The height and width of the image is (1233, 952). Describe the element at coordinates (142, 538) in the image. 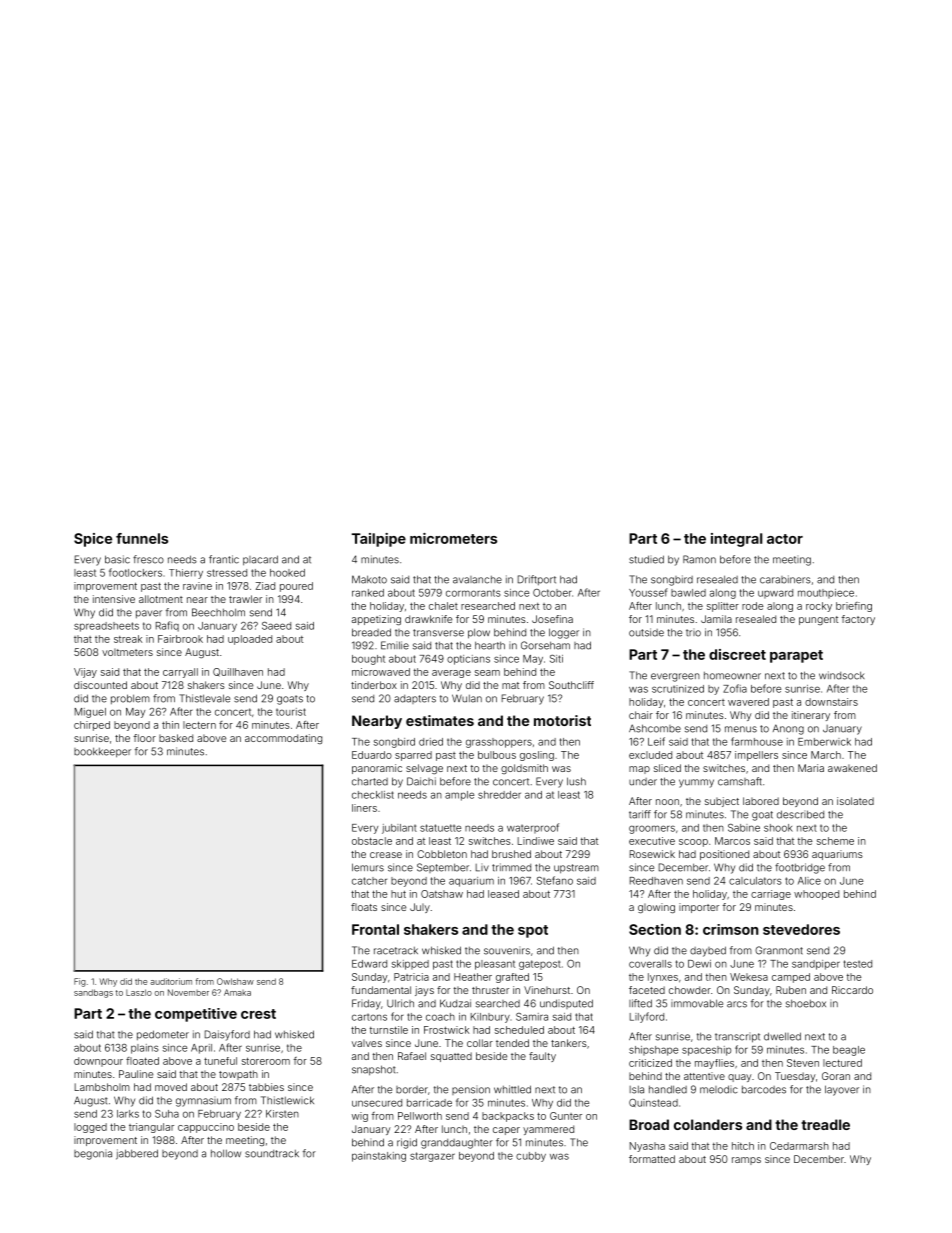

I see `funnels` at that location.
